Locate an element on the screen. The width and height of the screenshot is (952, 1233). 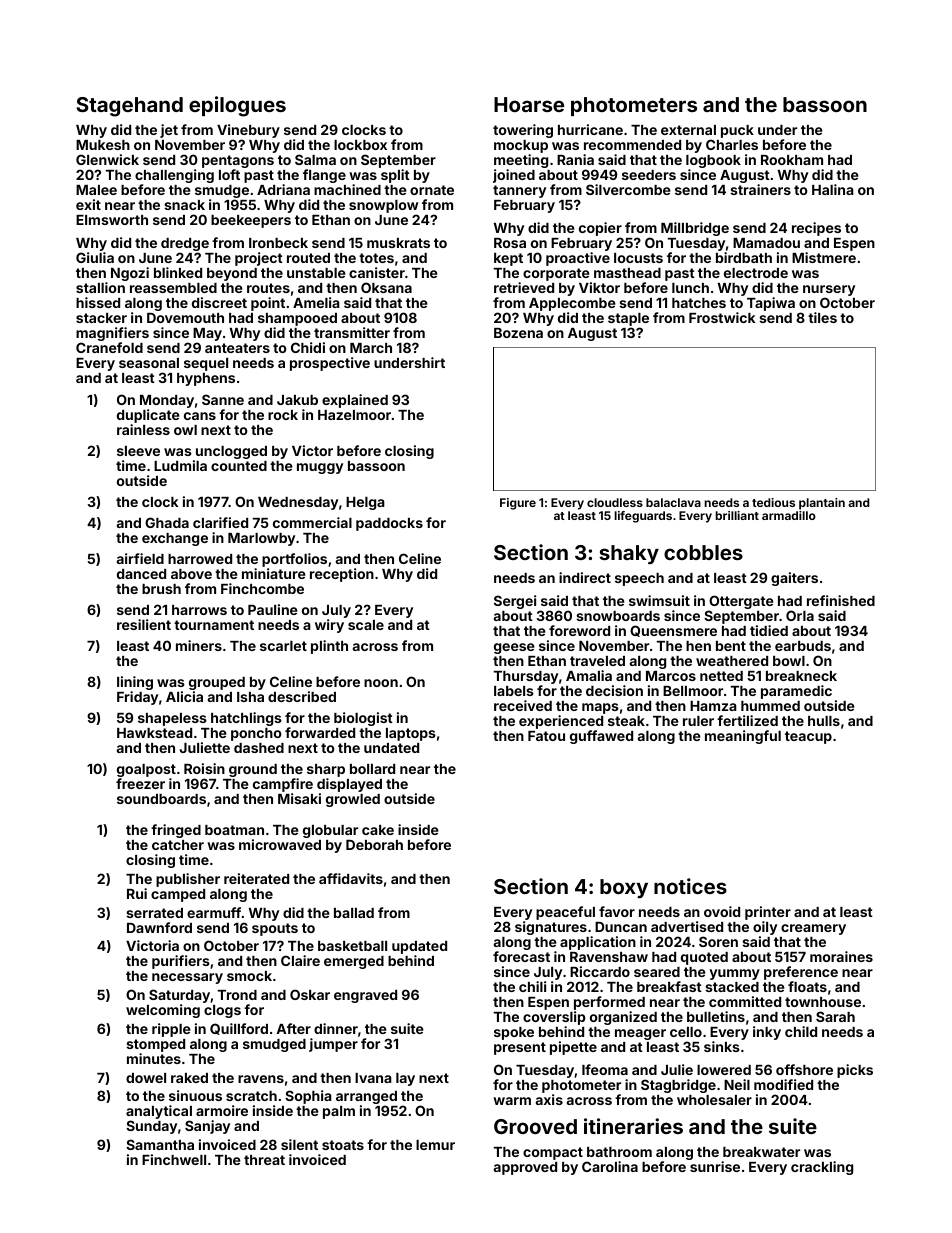
swimsuit is located at coordinates (659, 600).
